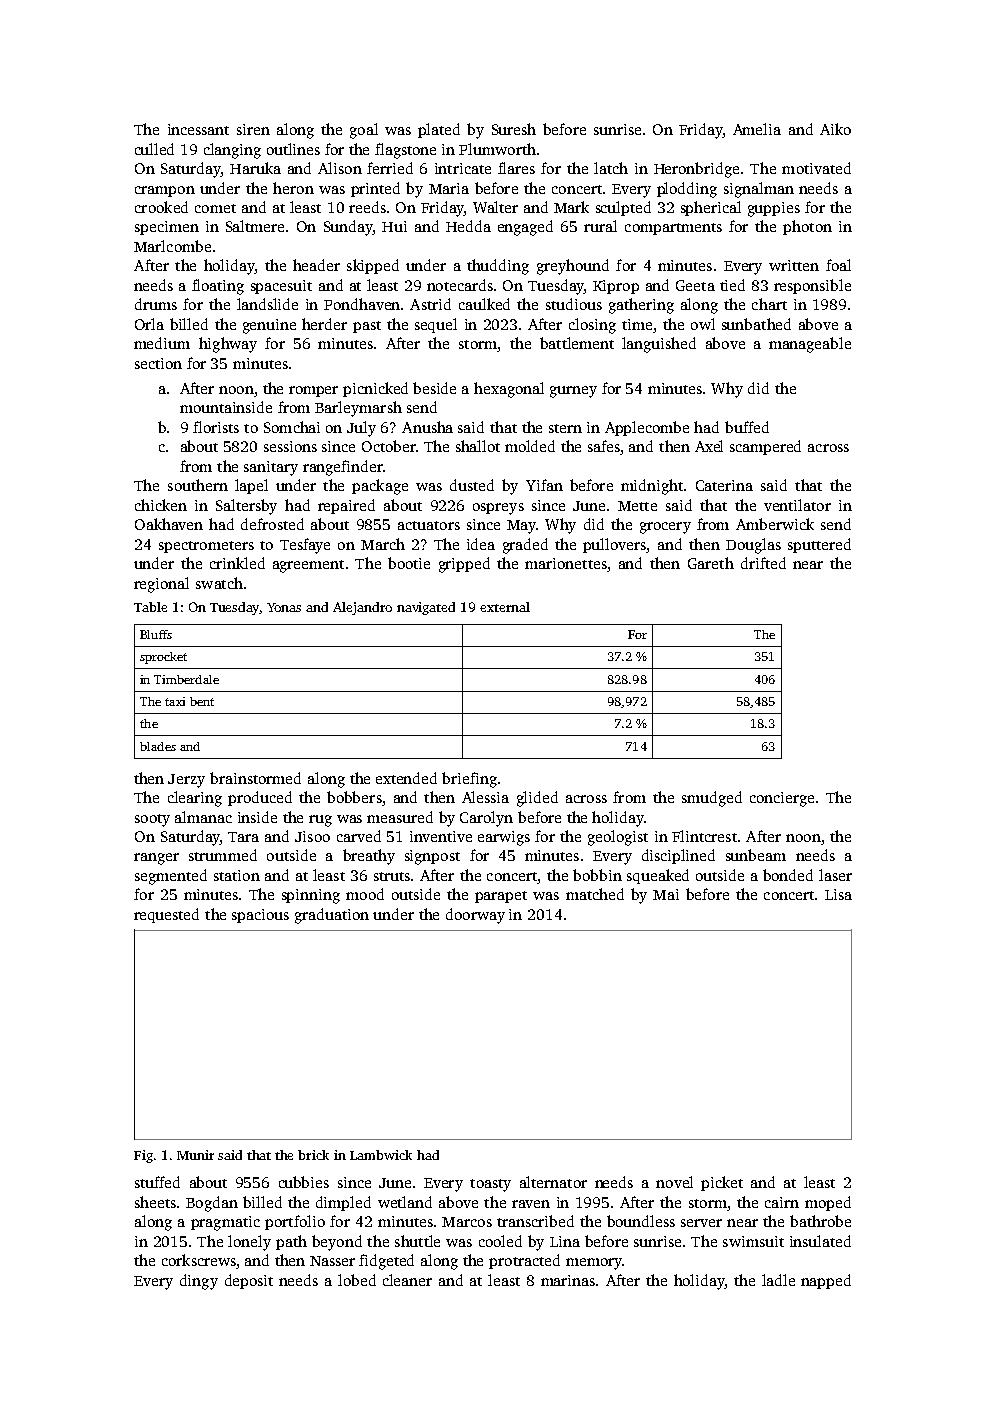 This page has width=986, height=1427. I want to click on Mai, so click(666, 894).
